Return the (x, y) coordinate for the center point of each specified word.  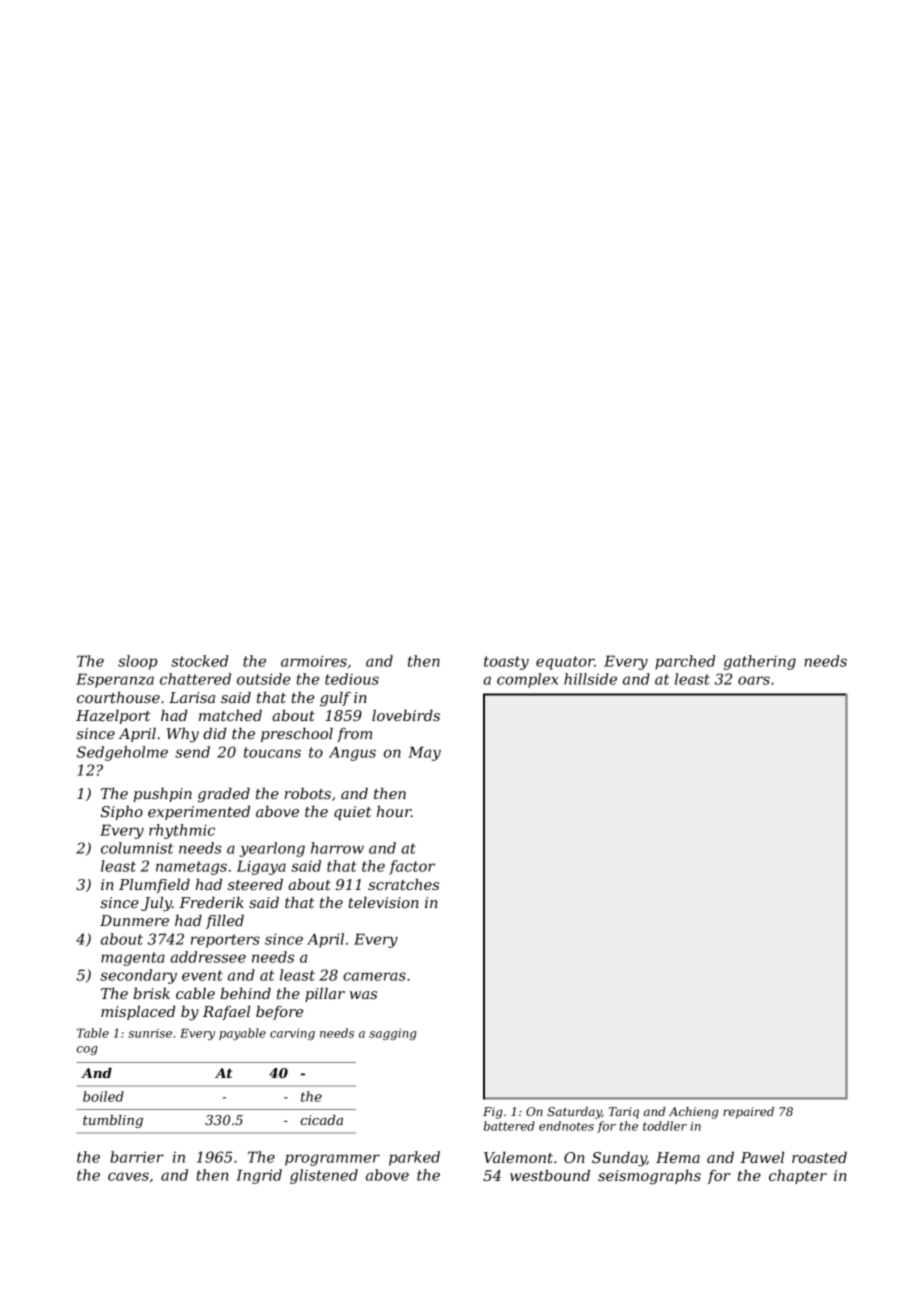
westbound (550, 1175)
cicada (321, 1120)
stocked (199, 661)
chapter (798, 1177)
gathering (760, 662)
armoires (314, 661)
